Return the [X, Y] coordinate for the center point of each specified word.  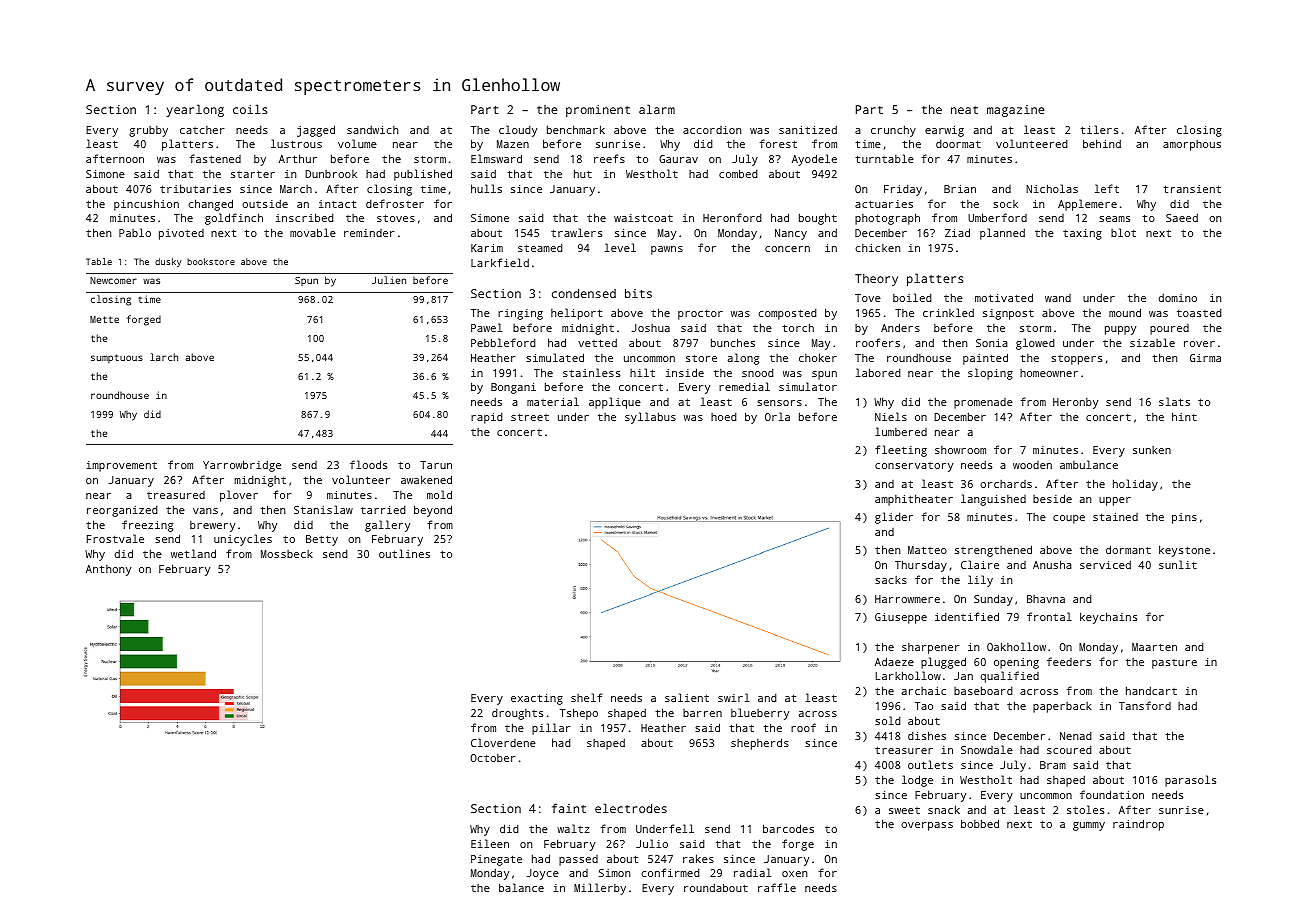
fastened [215, 158]
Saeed [1182, 217]
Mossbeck [287, 554]
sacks [891, 580]
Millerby [600, 889]
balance [521, 887]
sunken [1152, 450]
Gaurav [678, 159]
